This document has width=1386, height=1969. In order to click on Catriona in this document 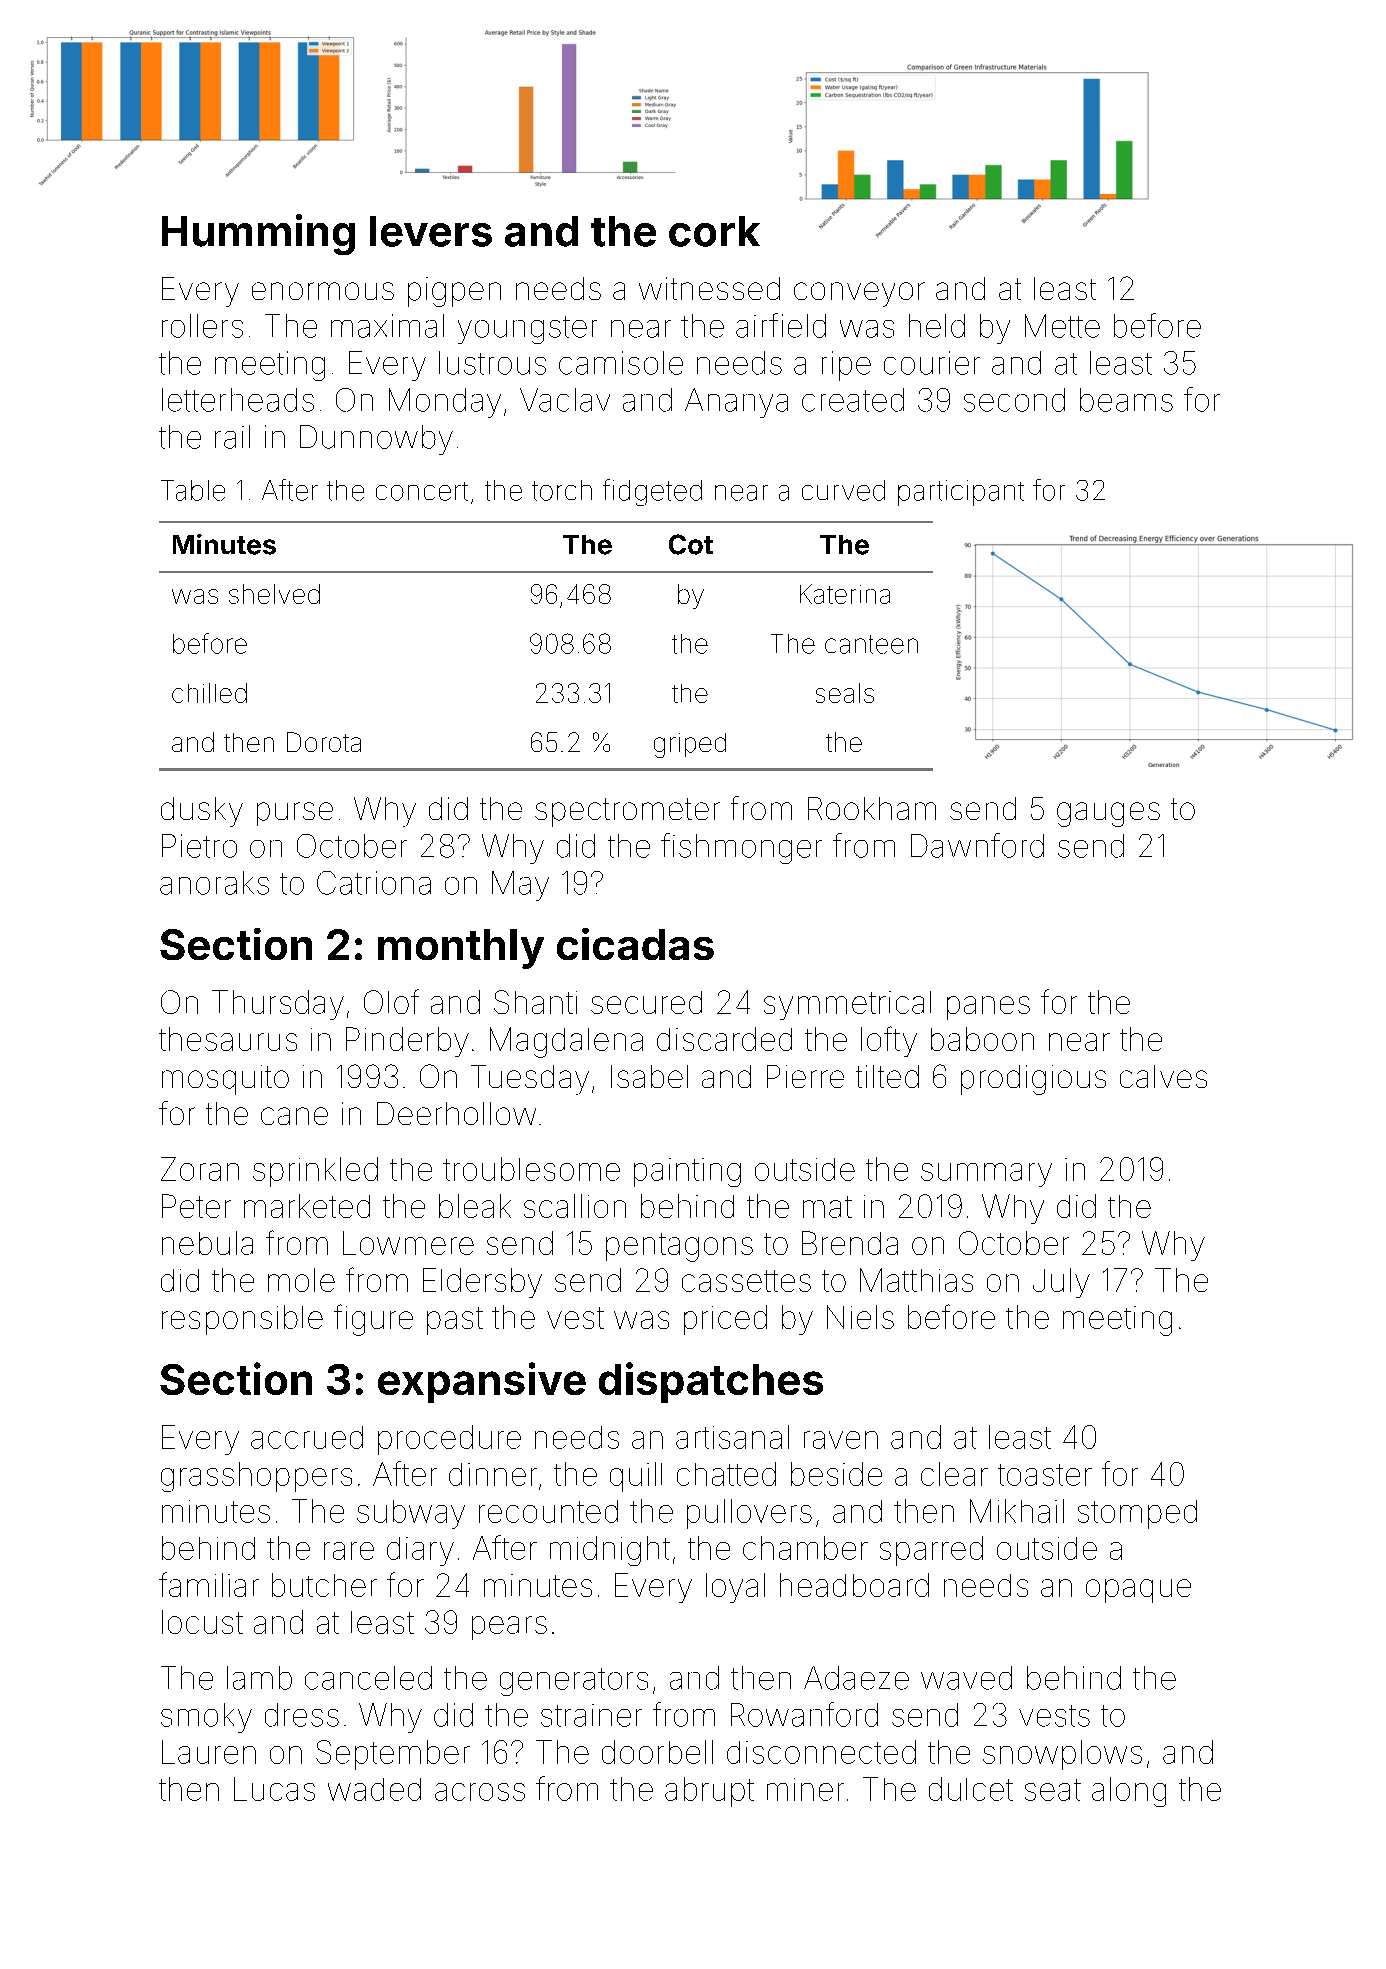, I will do `click(374, 883)`.
